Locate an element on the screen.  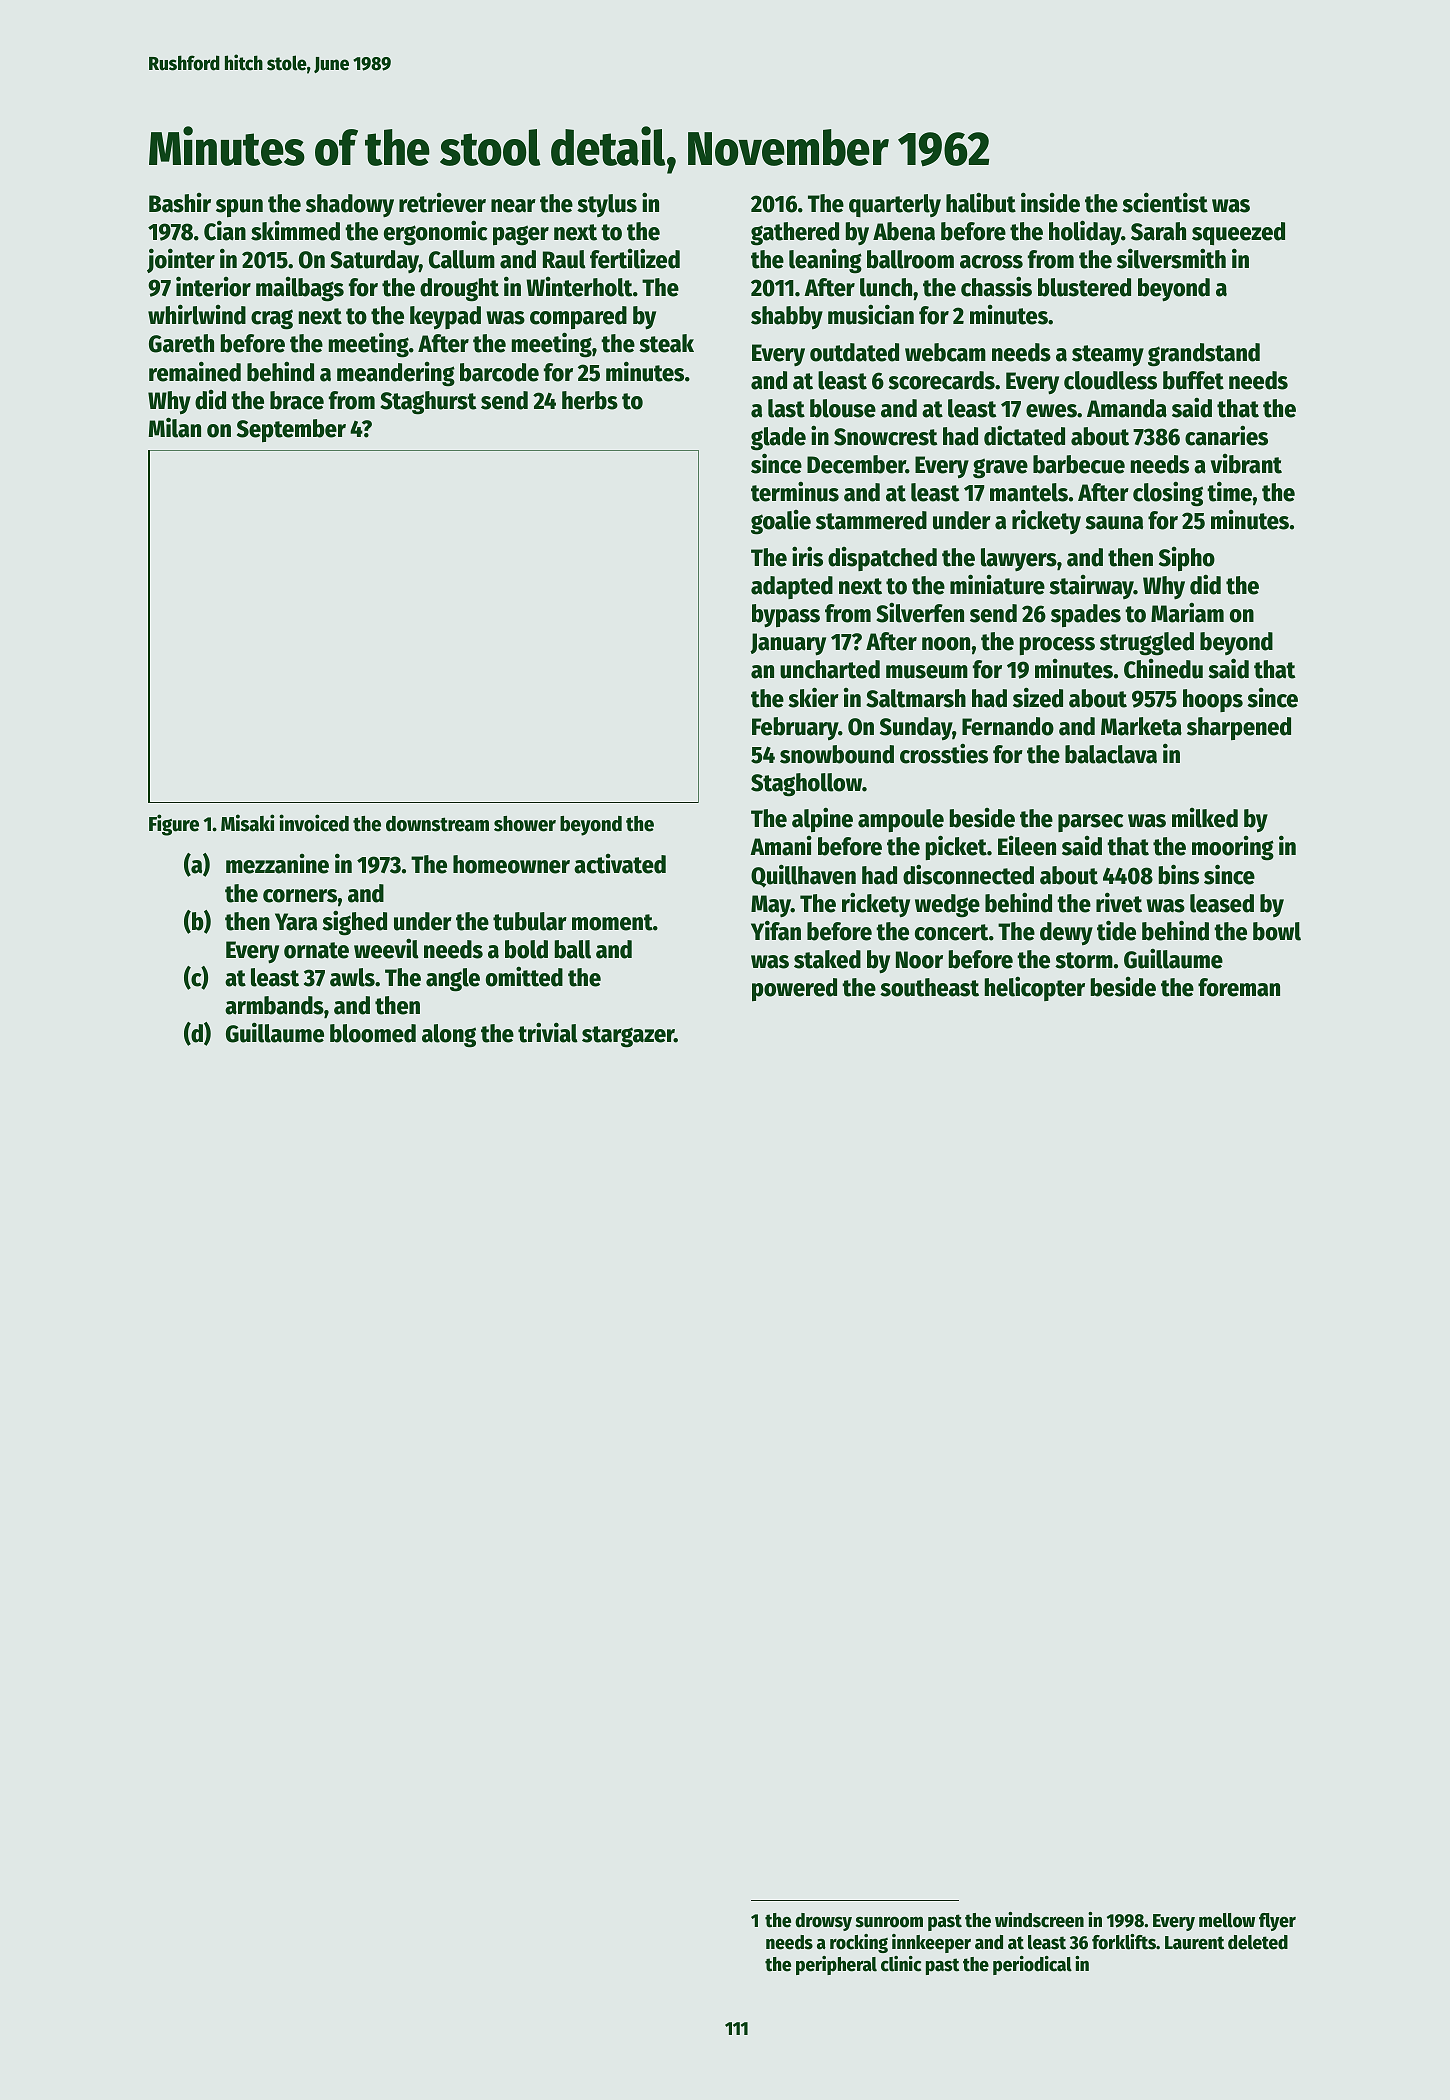
armbands is located at coordinates (274, 1005).
